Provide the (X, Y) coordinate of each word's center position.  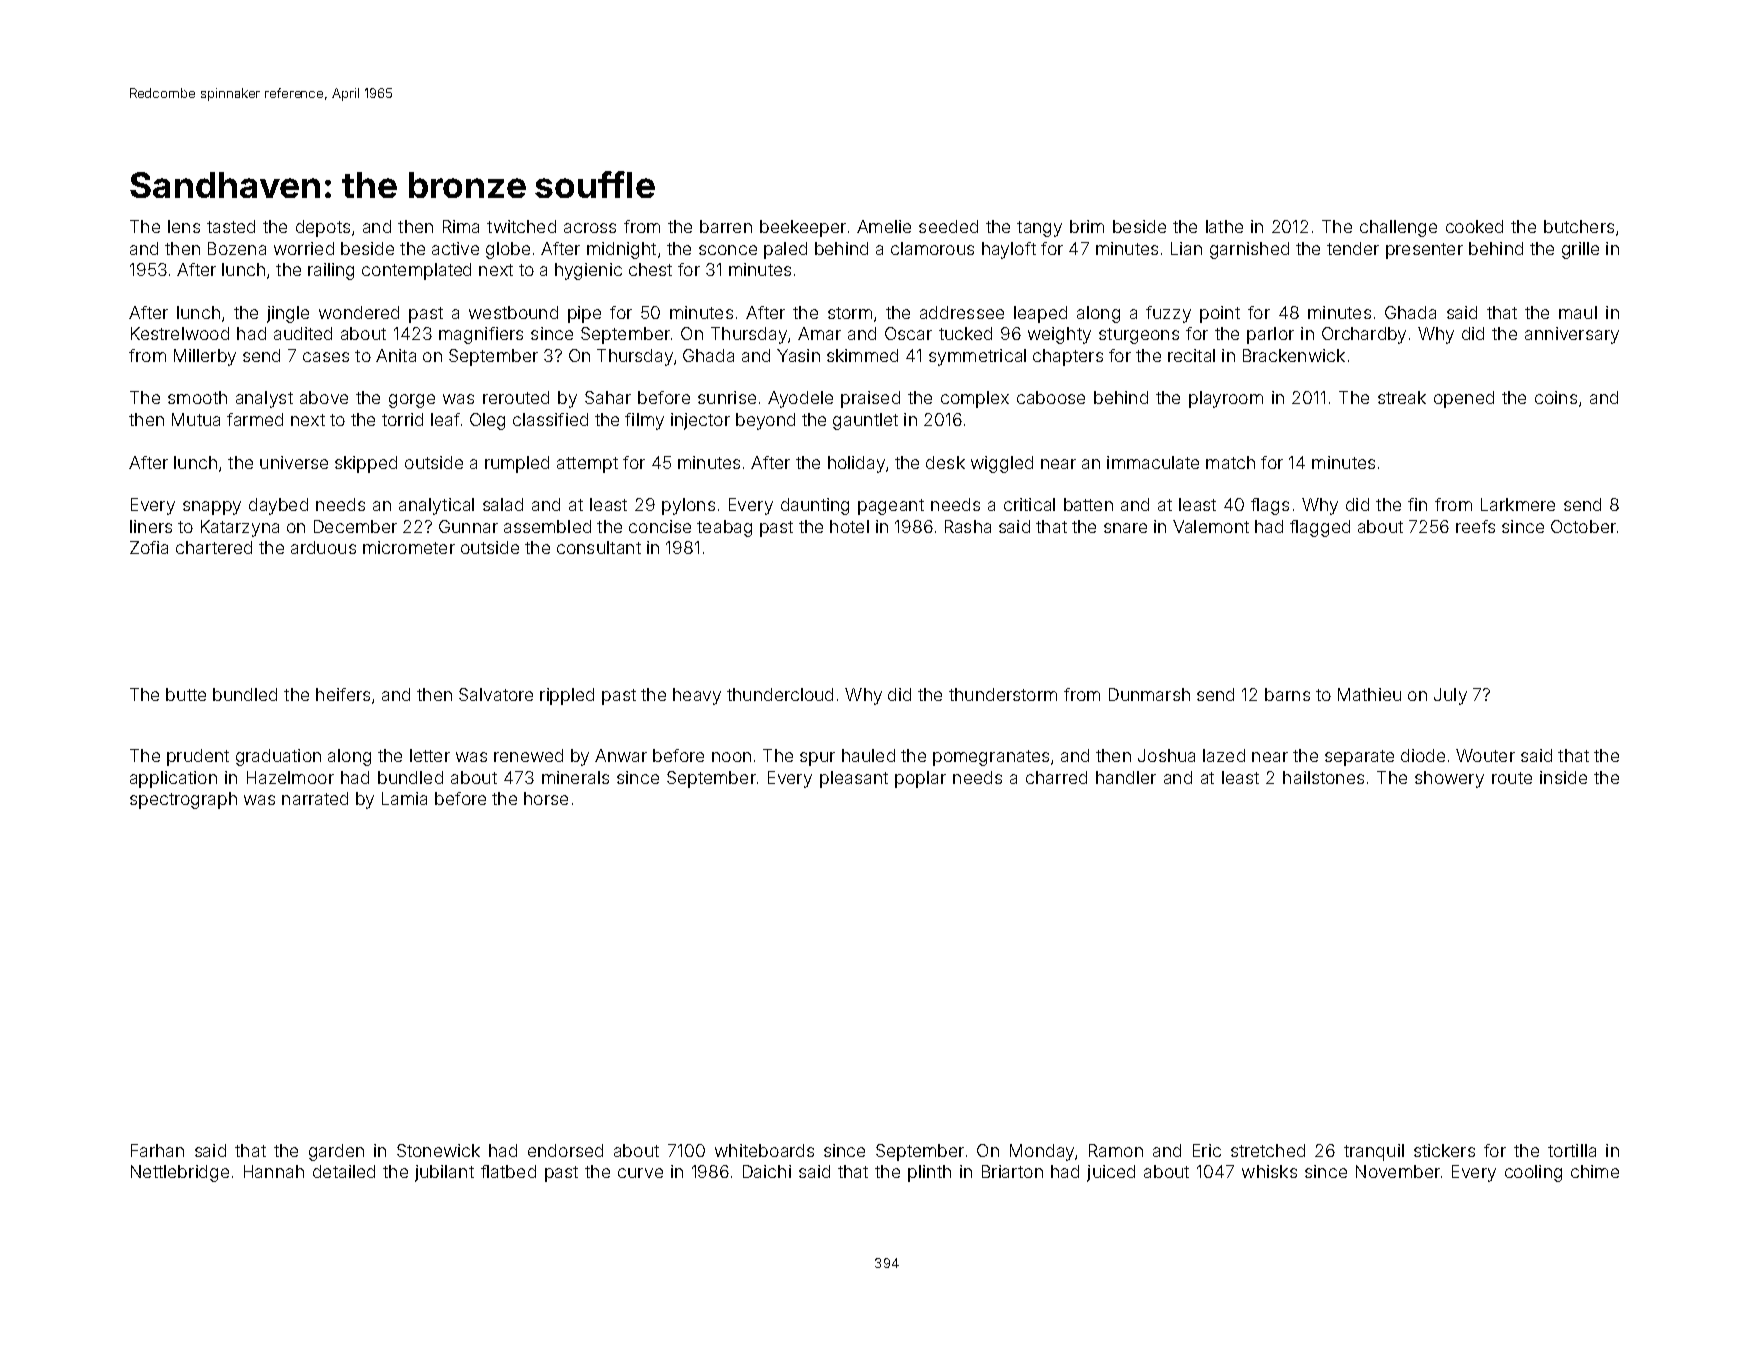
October (1583, 526)
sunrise (727, 397)
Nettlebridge (180, 1173)
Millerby (205, 357)
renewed (528, 755)
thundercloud (780, 694)
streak (1402, 397)
